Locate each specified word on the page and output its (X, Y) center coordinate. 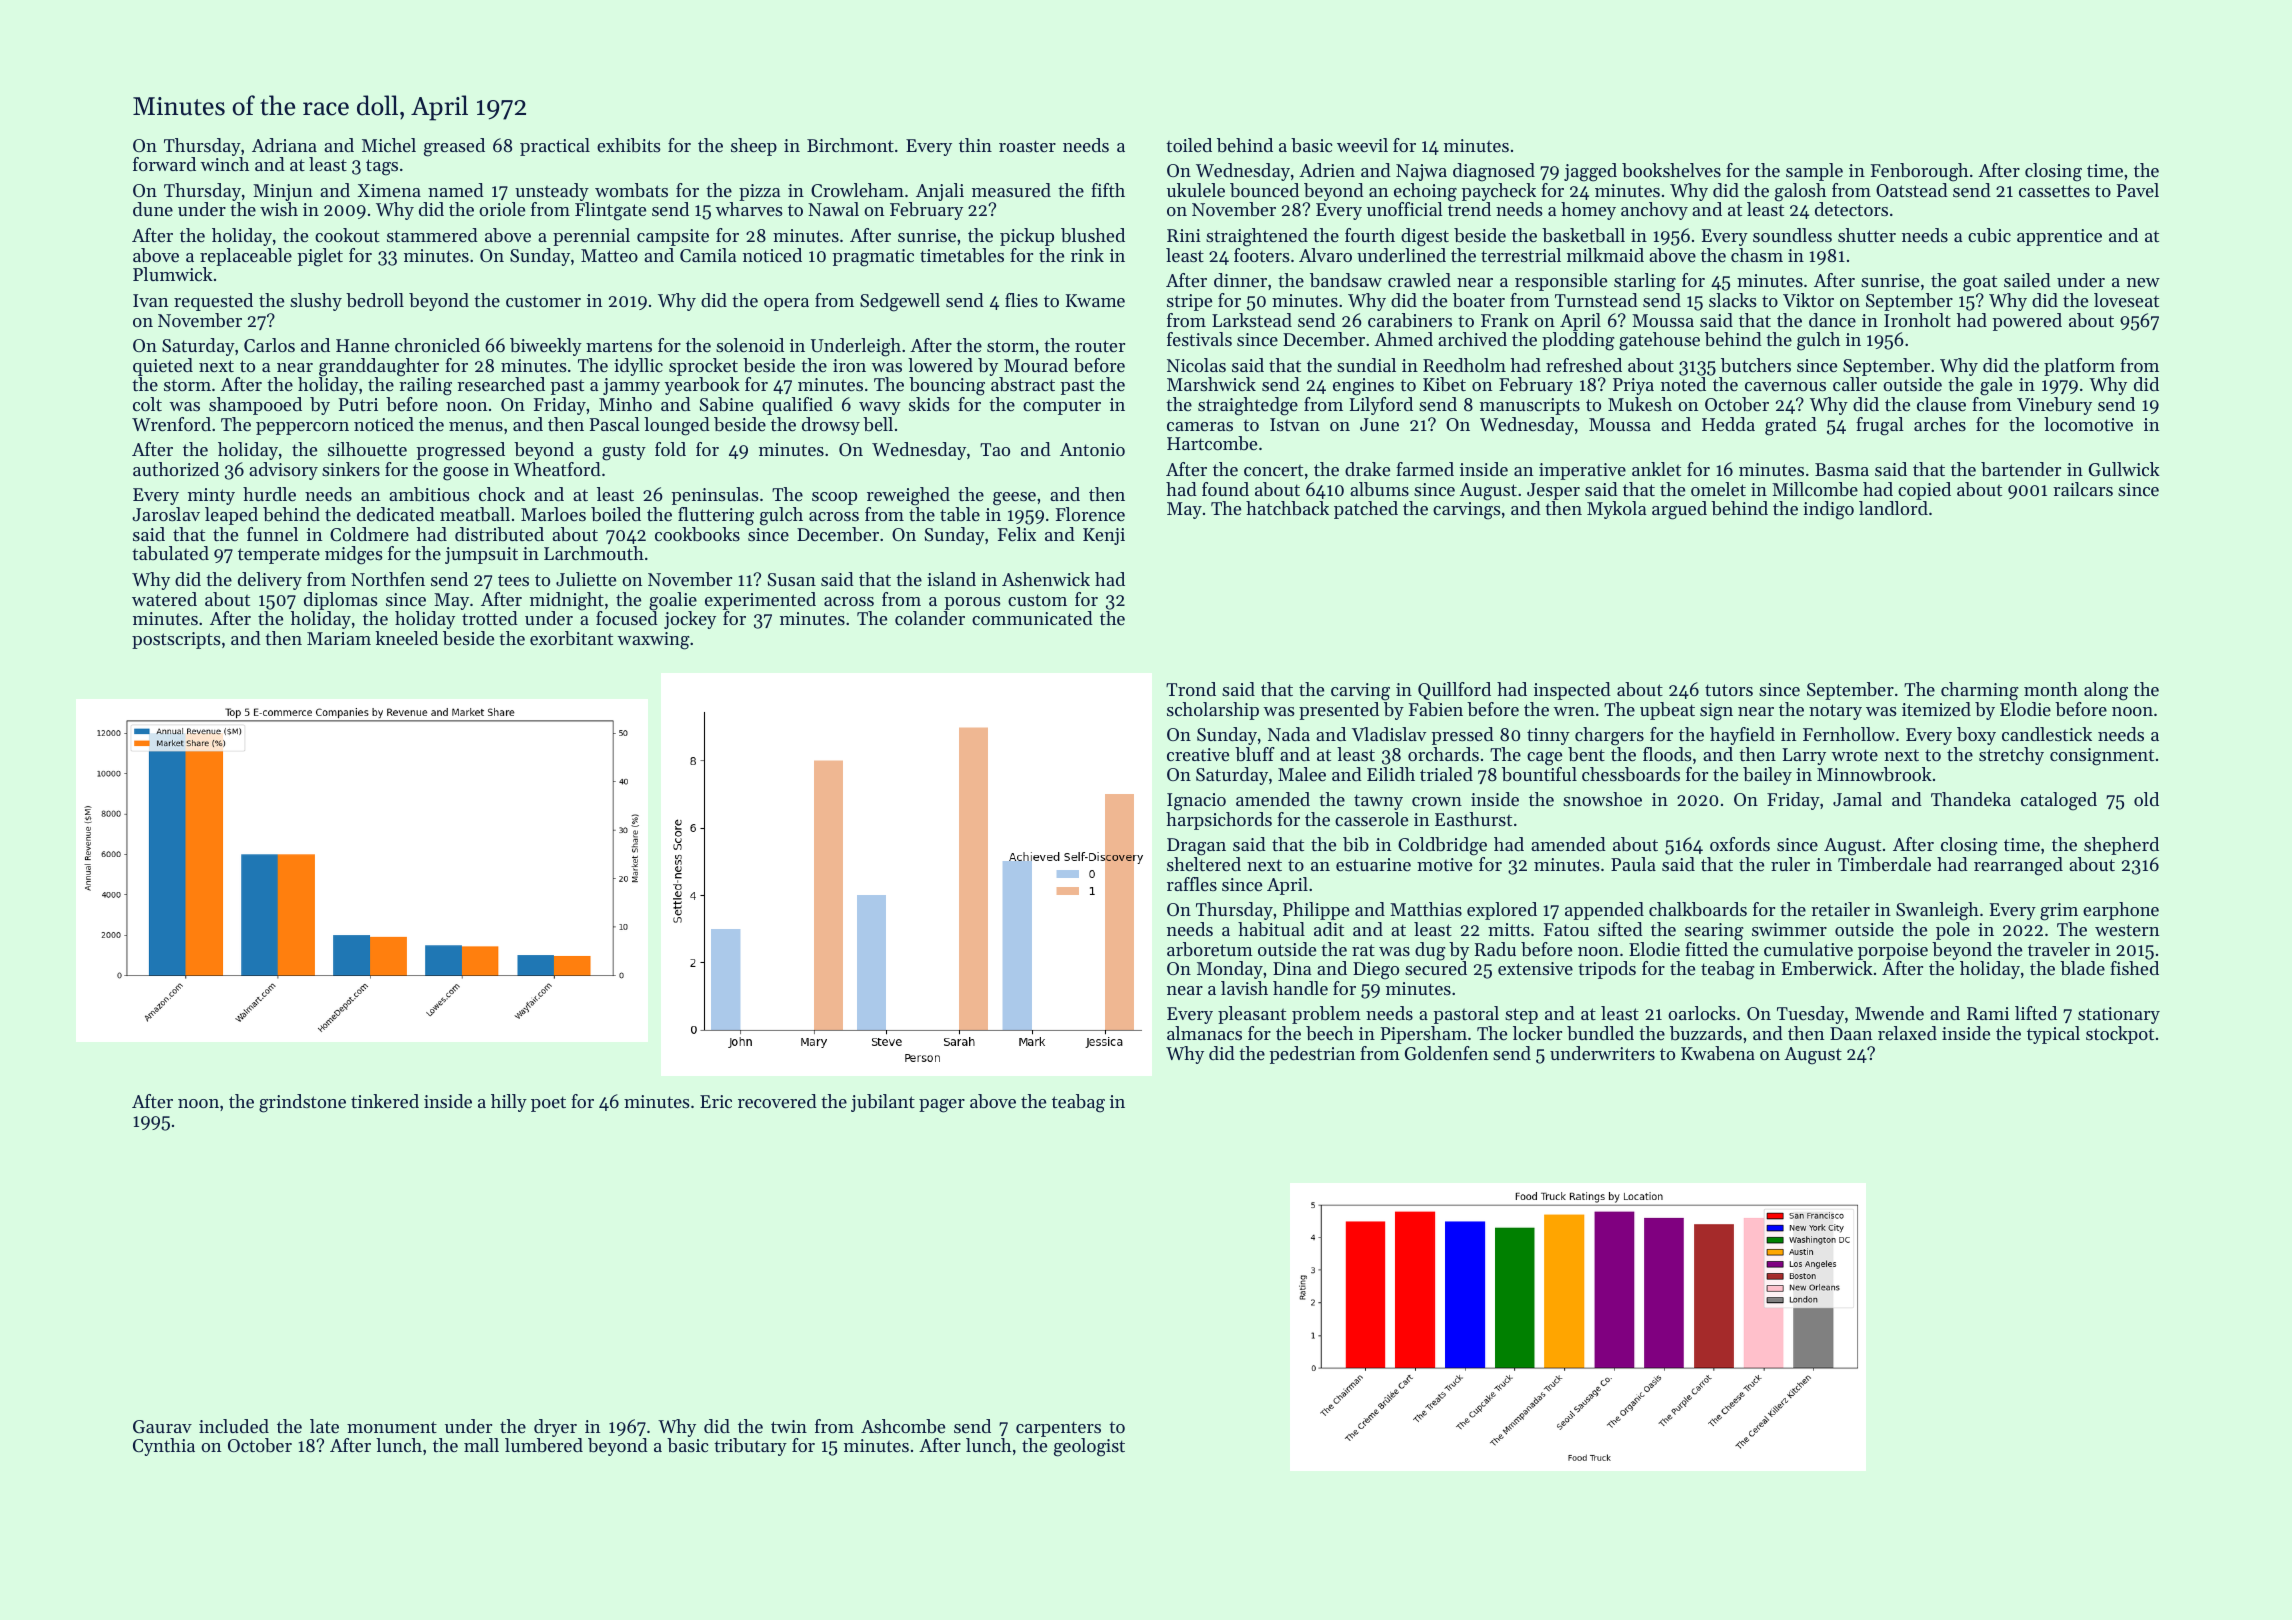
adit (1329, 929)
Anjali (940, 192)
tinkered (385, 1101)
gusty (624, 452)
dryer (555, 1428)
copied (1924, 491)
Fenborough (1919, 172)
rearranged (2018, 866)
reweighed (908, 496)
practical (555, 147)
